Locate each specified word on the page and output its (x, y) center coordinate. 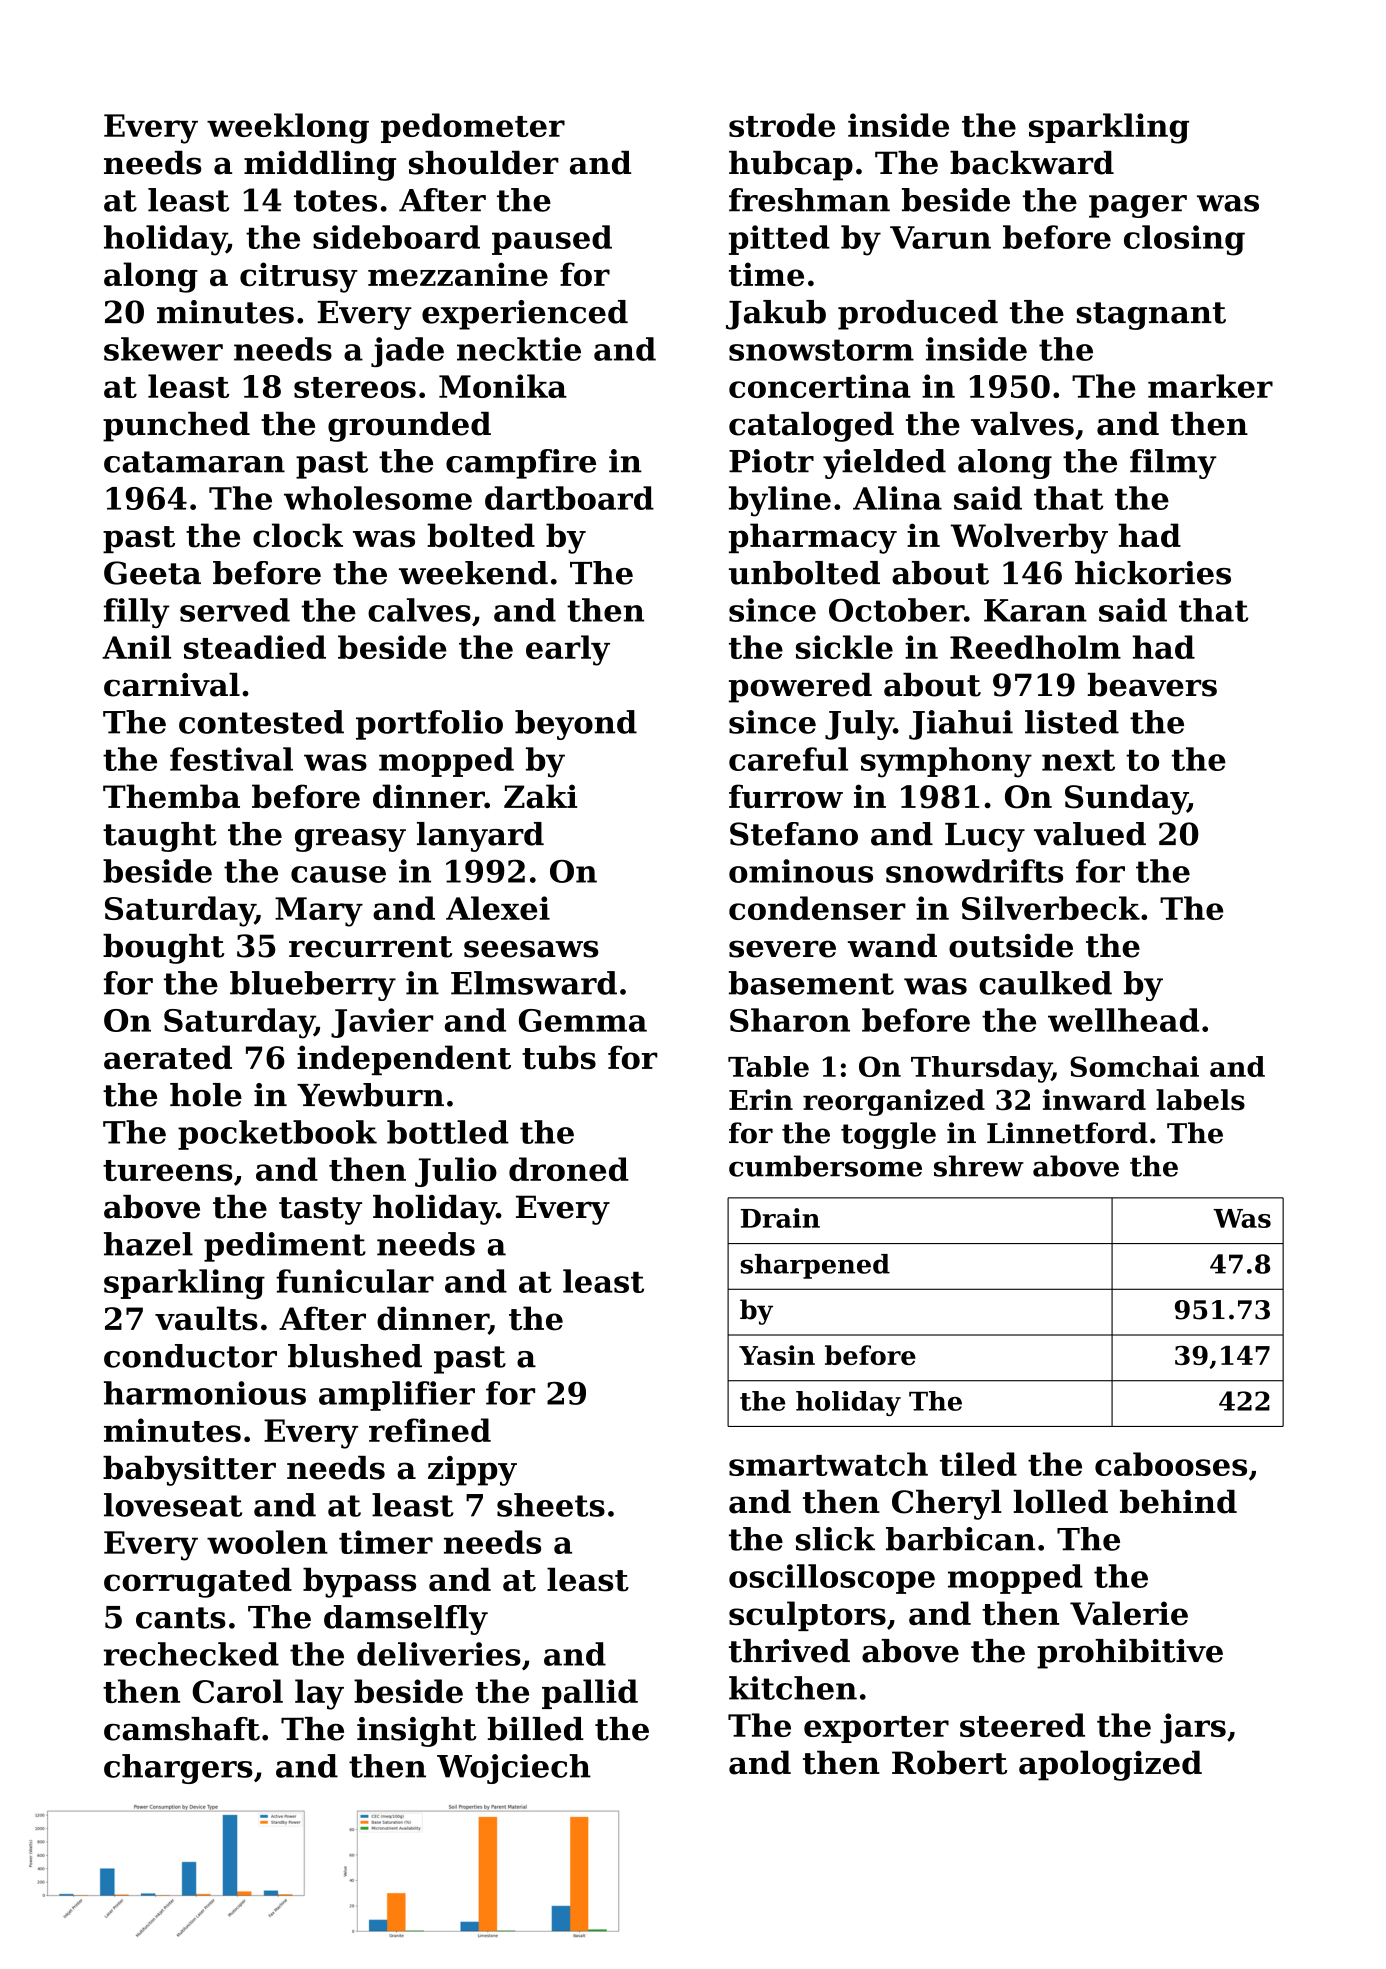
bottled (448, 1132)
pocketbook (277, 1135)
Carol (237, 1691)
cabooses (1171, 1464)
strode (782, 125)
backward (1032, 163)
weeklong (288, 128)
